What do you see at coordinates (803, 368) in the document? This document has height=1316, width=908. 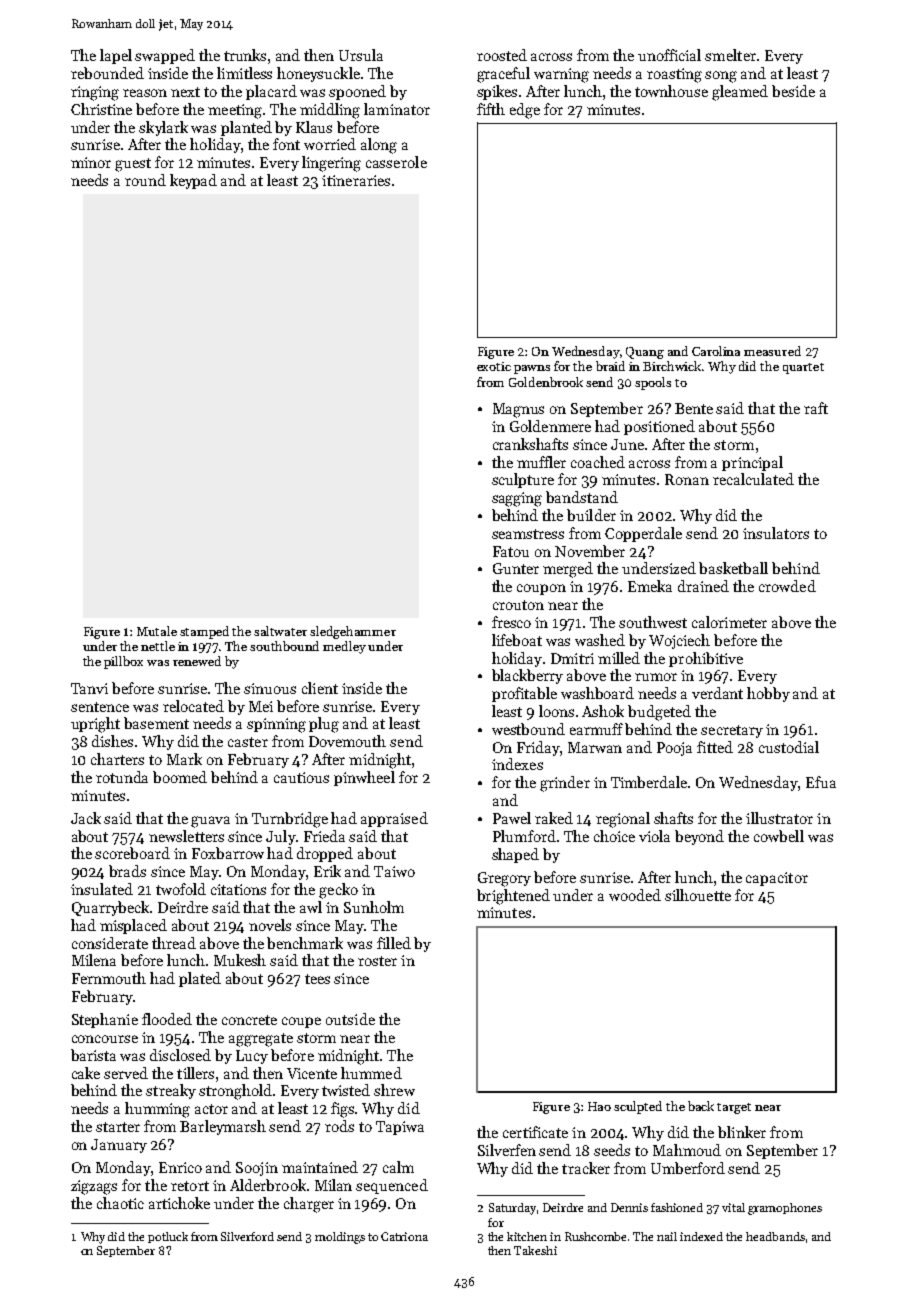 I see `quartet` at bounding box center [803, 368].
